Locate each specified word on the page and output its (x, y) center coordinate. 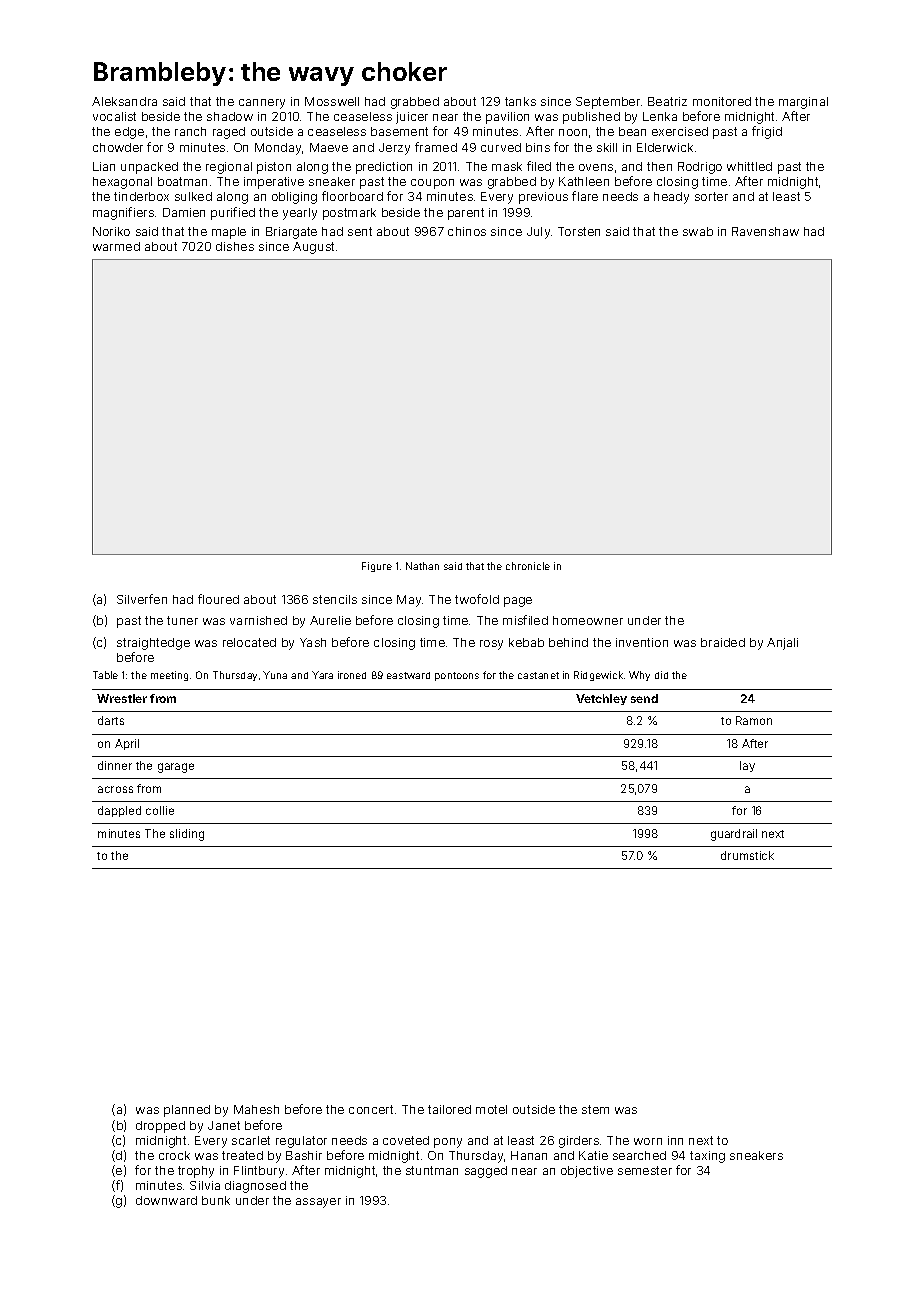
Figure (377, 567)
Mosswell (332, 101)
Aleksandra (124, 101)
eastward (408, 675)
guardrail (734, 835)
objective (587, 1172)
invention (642, 642)
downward (166, 1200)
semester (645, 1170)
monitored (722, 101)
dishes (235, 246)
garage (176, 768)
